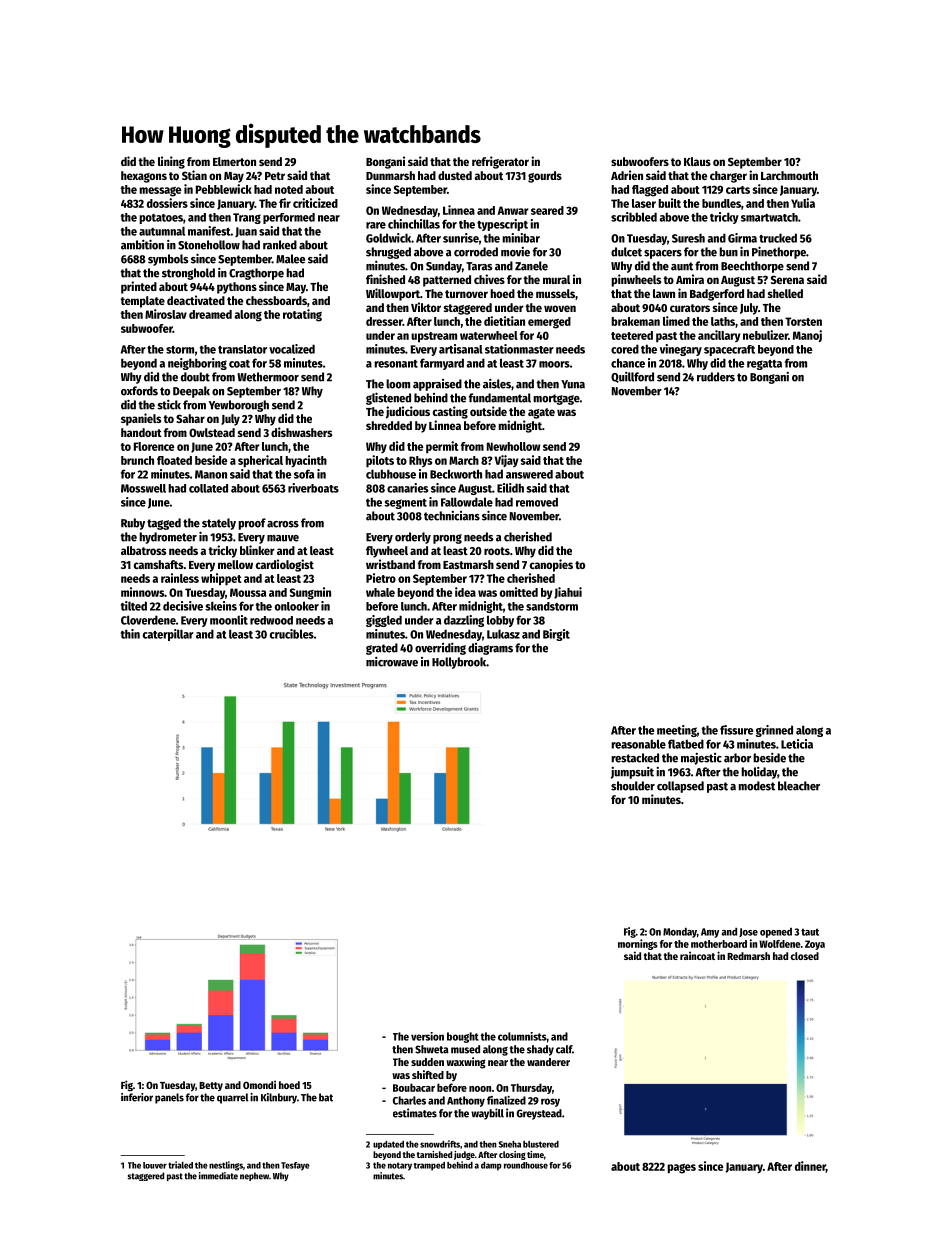 This screenshot has width=952, height=1233. What do you see at coordinates (390, 175) in the screenshot?
I see `Dunmarsh` at bounding box center [390, 175].
